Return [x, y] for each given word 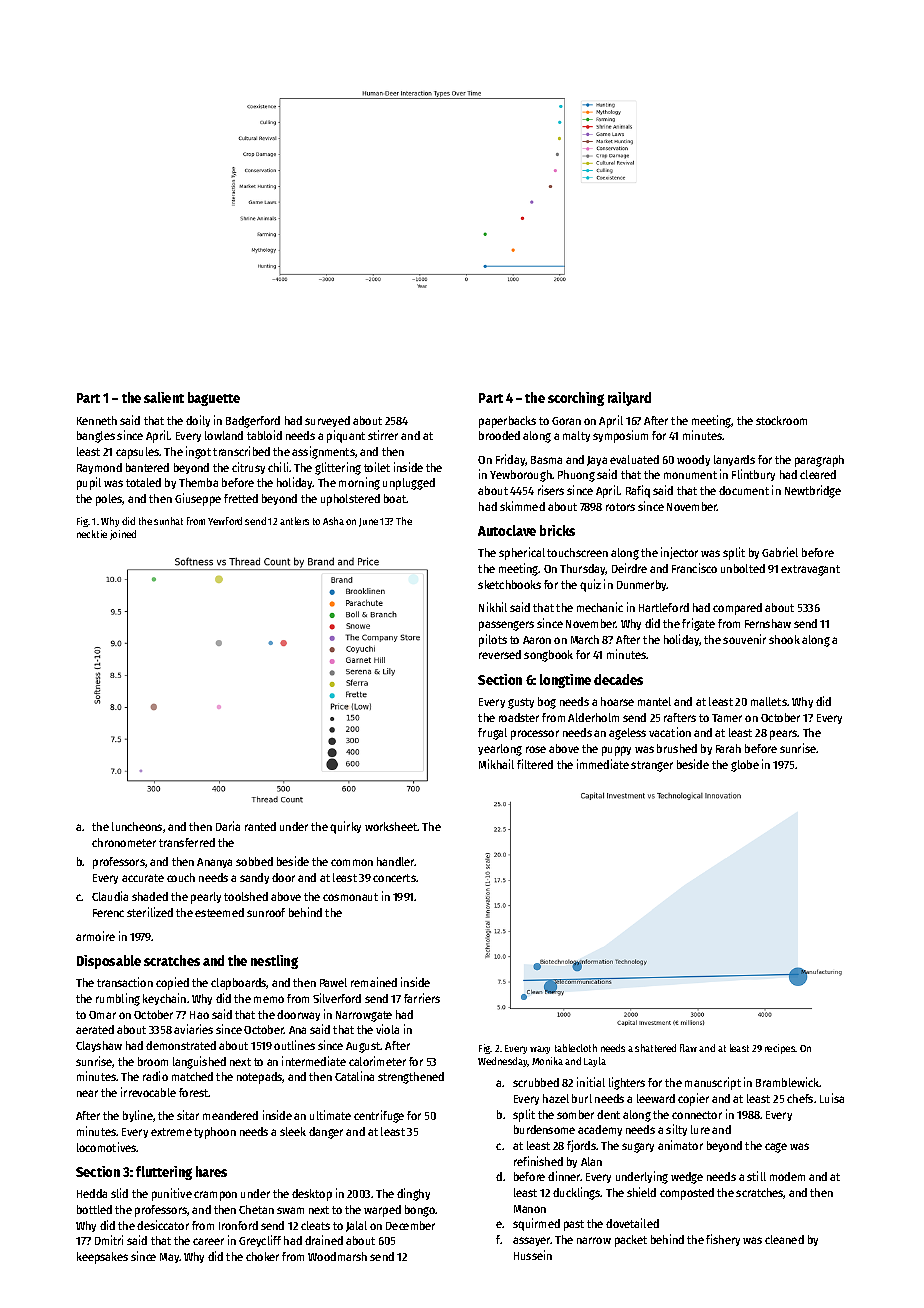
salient [164, 397]
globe [745, 766]
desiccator [163, 1225]
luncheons [137, 826]
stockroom [781, 420]
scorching [576, 399]
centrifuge [379, 1116]
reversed [500, 654]
